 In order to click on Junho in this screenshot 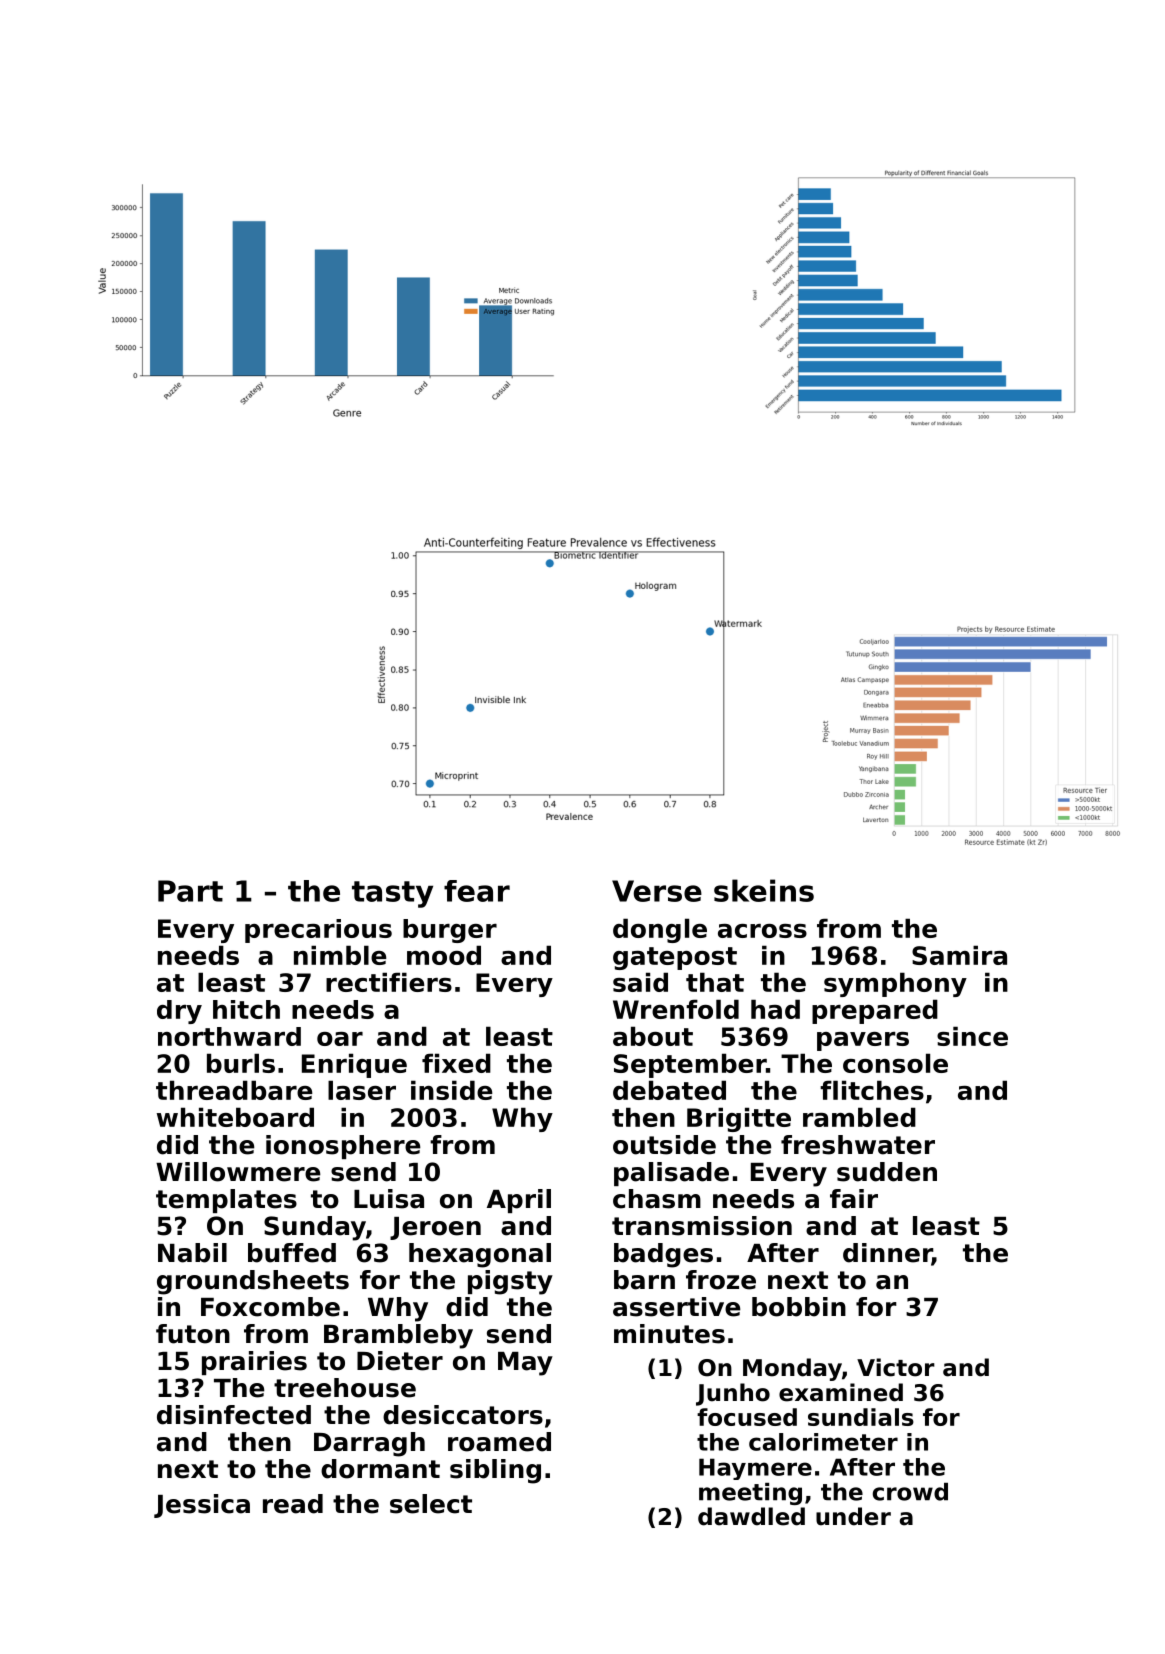, I will do `click(733, 1394)`.
